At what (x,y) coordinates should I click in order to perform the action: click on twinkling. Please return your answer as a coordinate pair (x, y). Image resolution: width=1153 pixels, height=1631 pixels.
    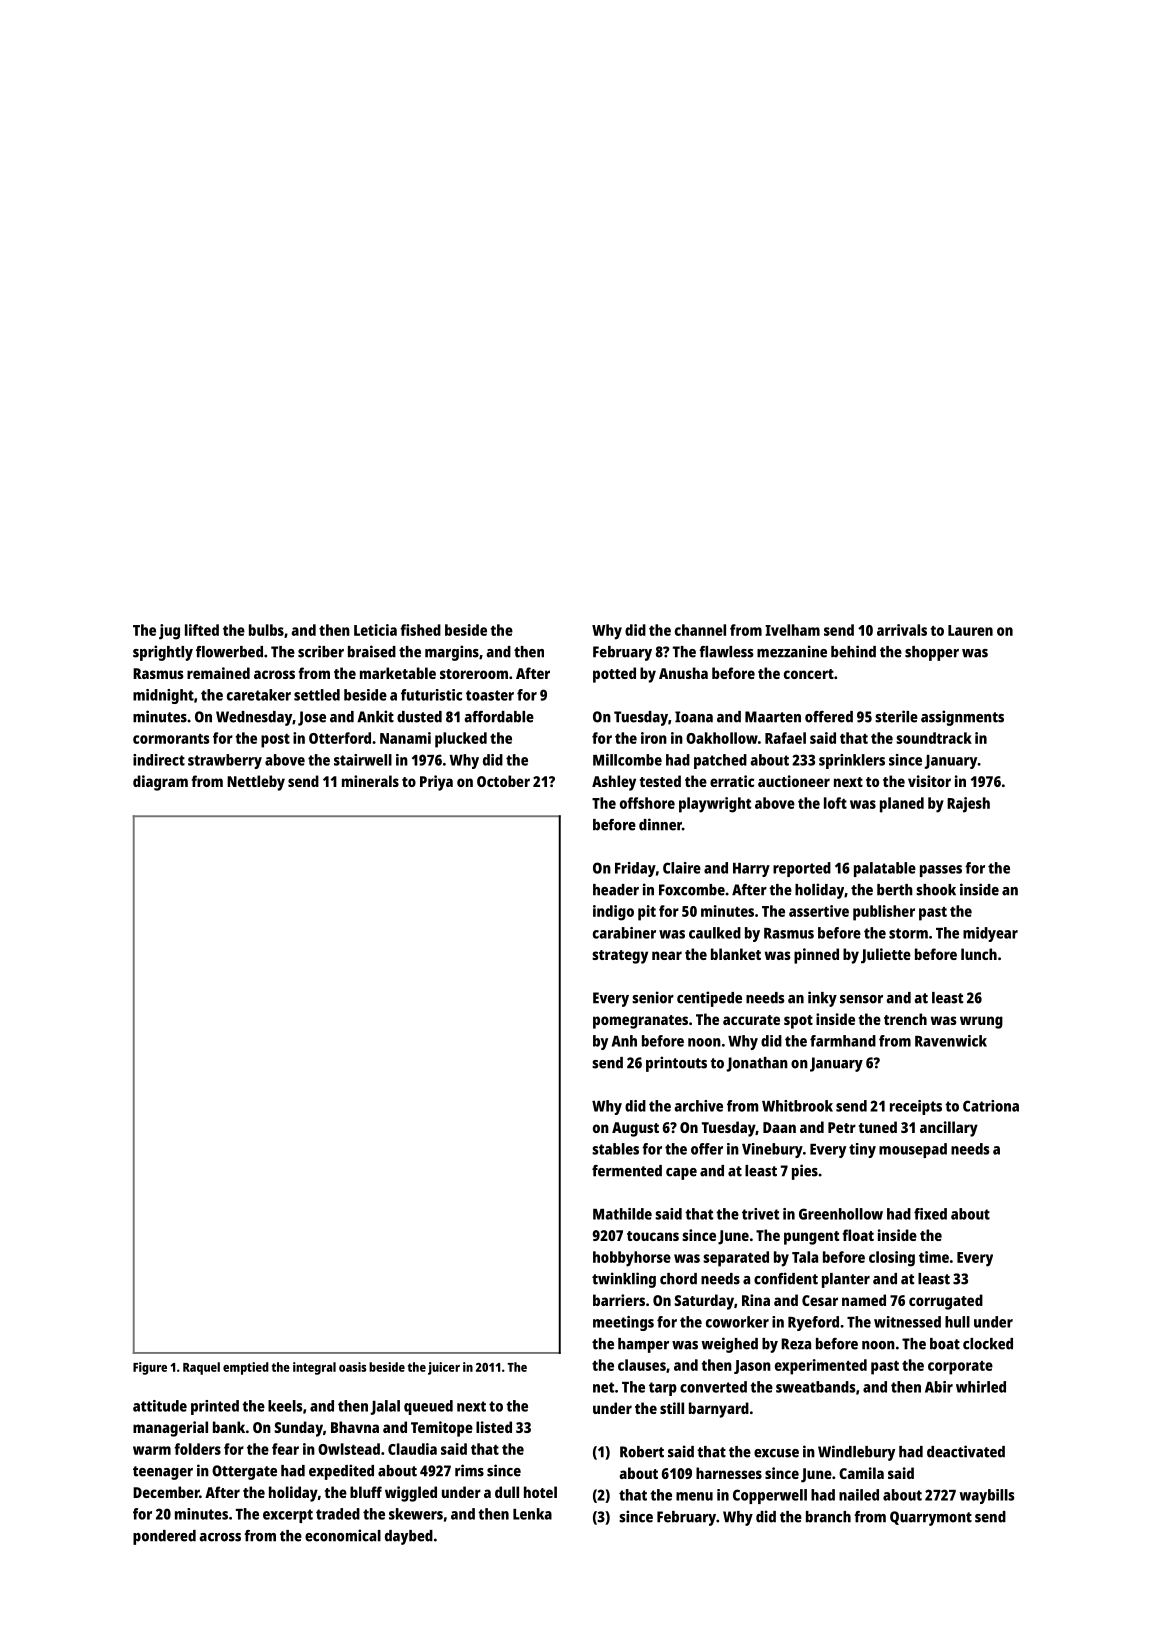
    Looking at the image, I should click on (624, 1280).
